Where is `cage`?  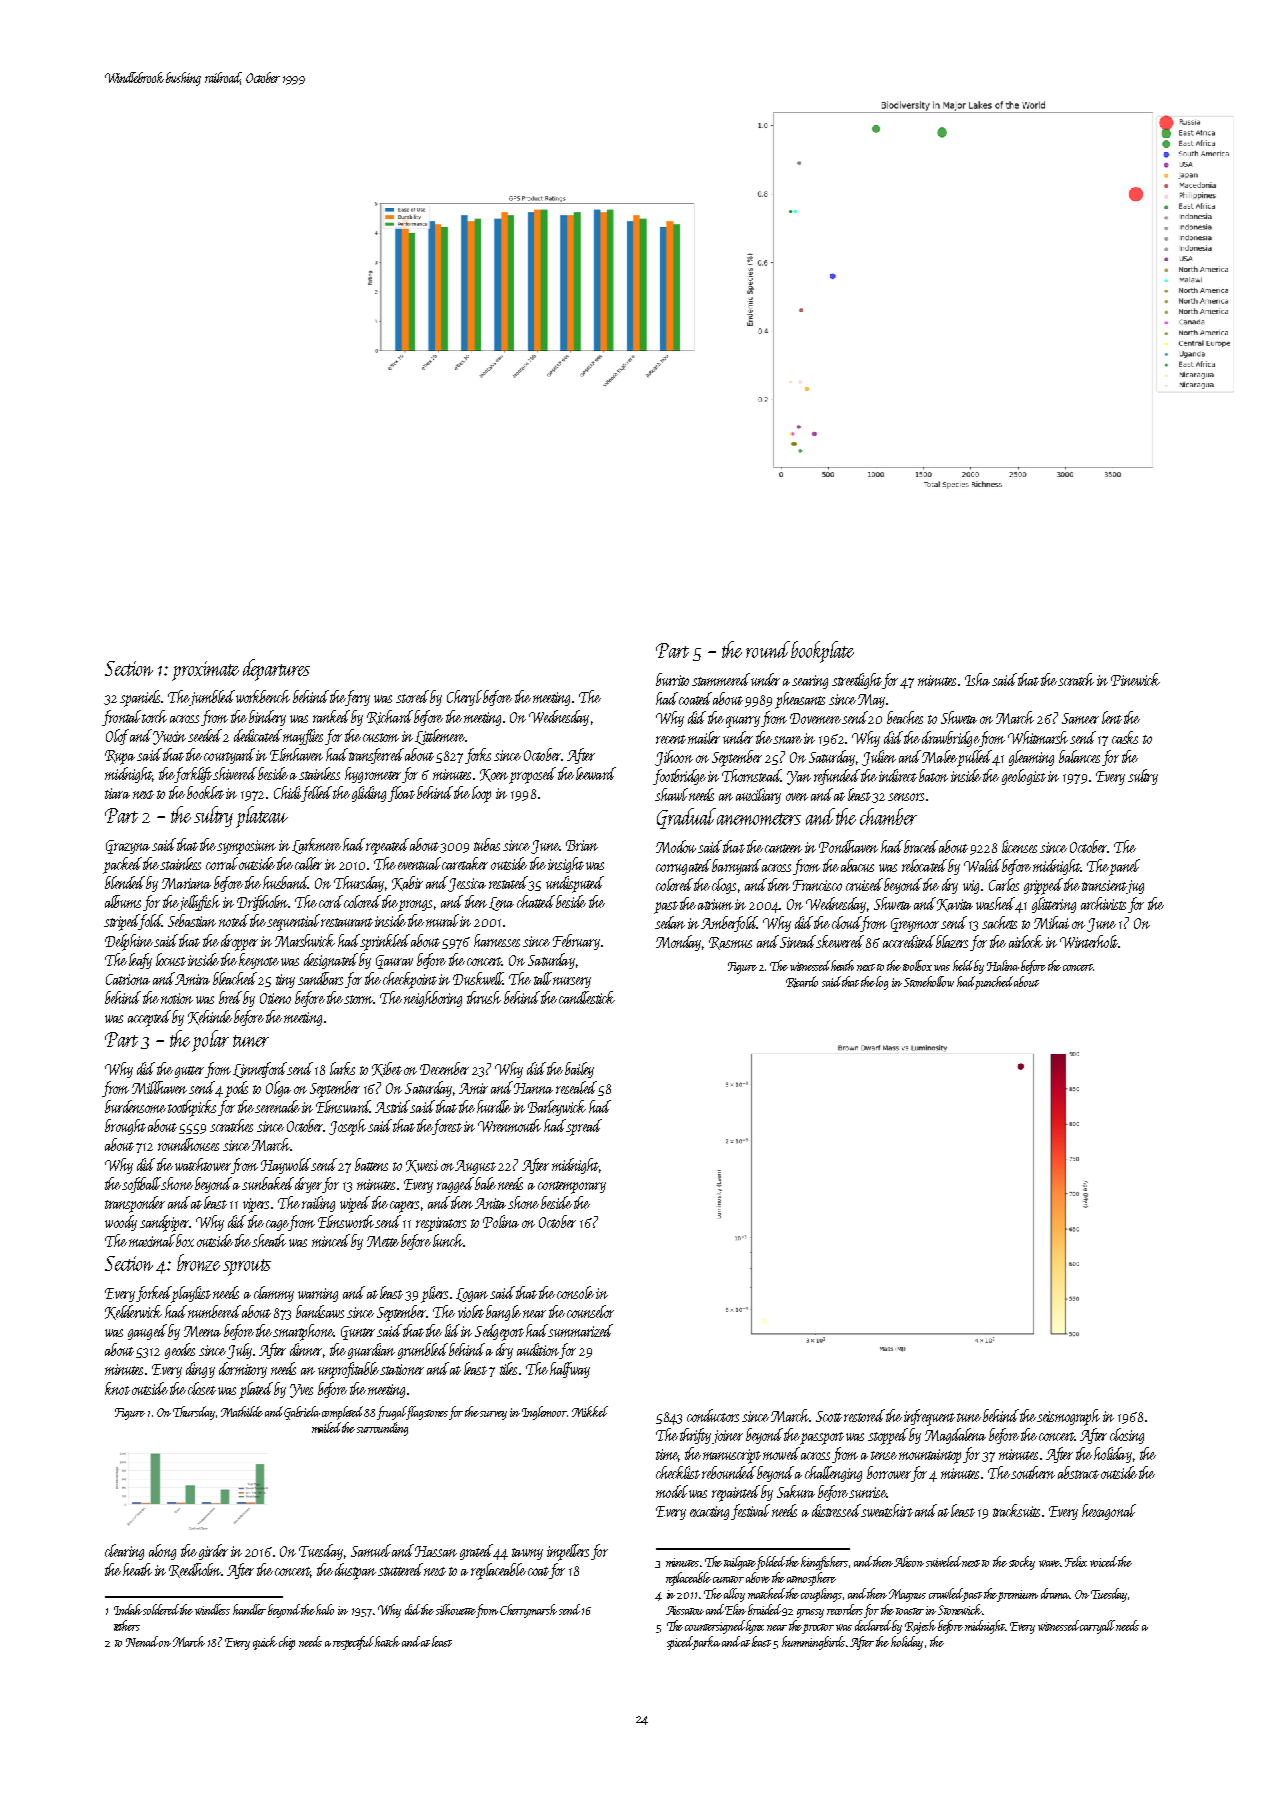
cage is located at coordinates (277, 1225).
